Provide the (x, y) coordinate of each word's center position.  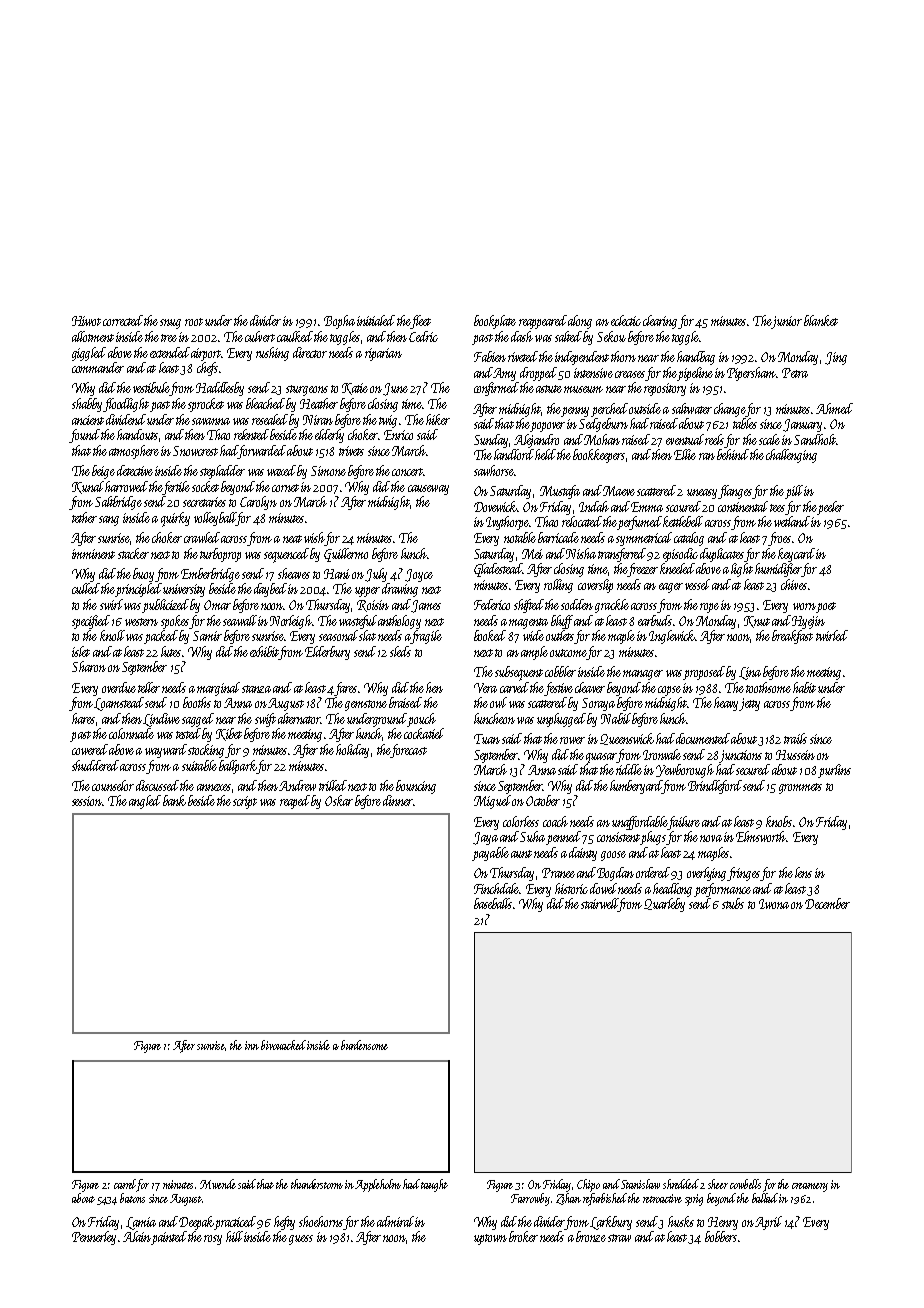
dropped (538, 374)
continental (743, 506)
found (84, 436)
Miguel (492, 802)
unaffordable (640, 823)
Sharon (89, 666)
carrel (125, 1184)
